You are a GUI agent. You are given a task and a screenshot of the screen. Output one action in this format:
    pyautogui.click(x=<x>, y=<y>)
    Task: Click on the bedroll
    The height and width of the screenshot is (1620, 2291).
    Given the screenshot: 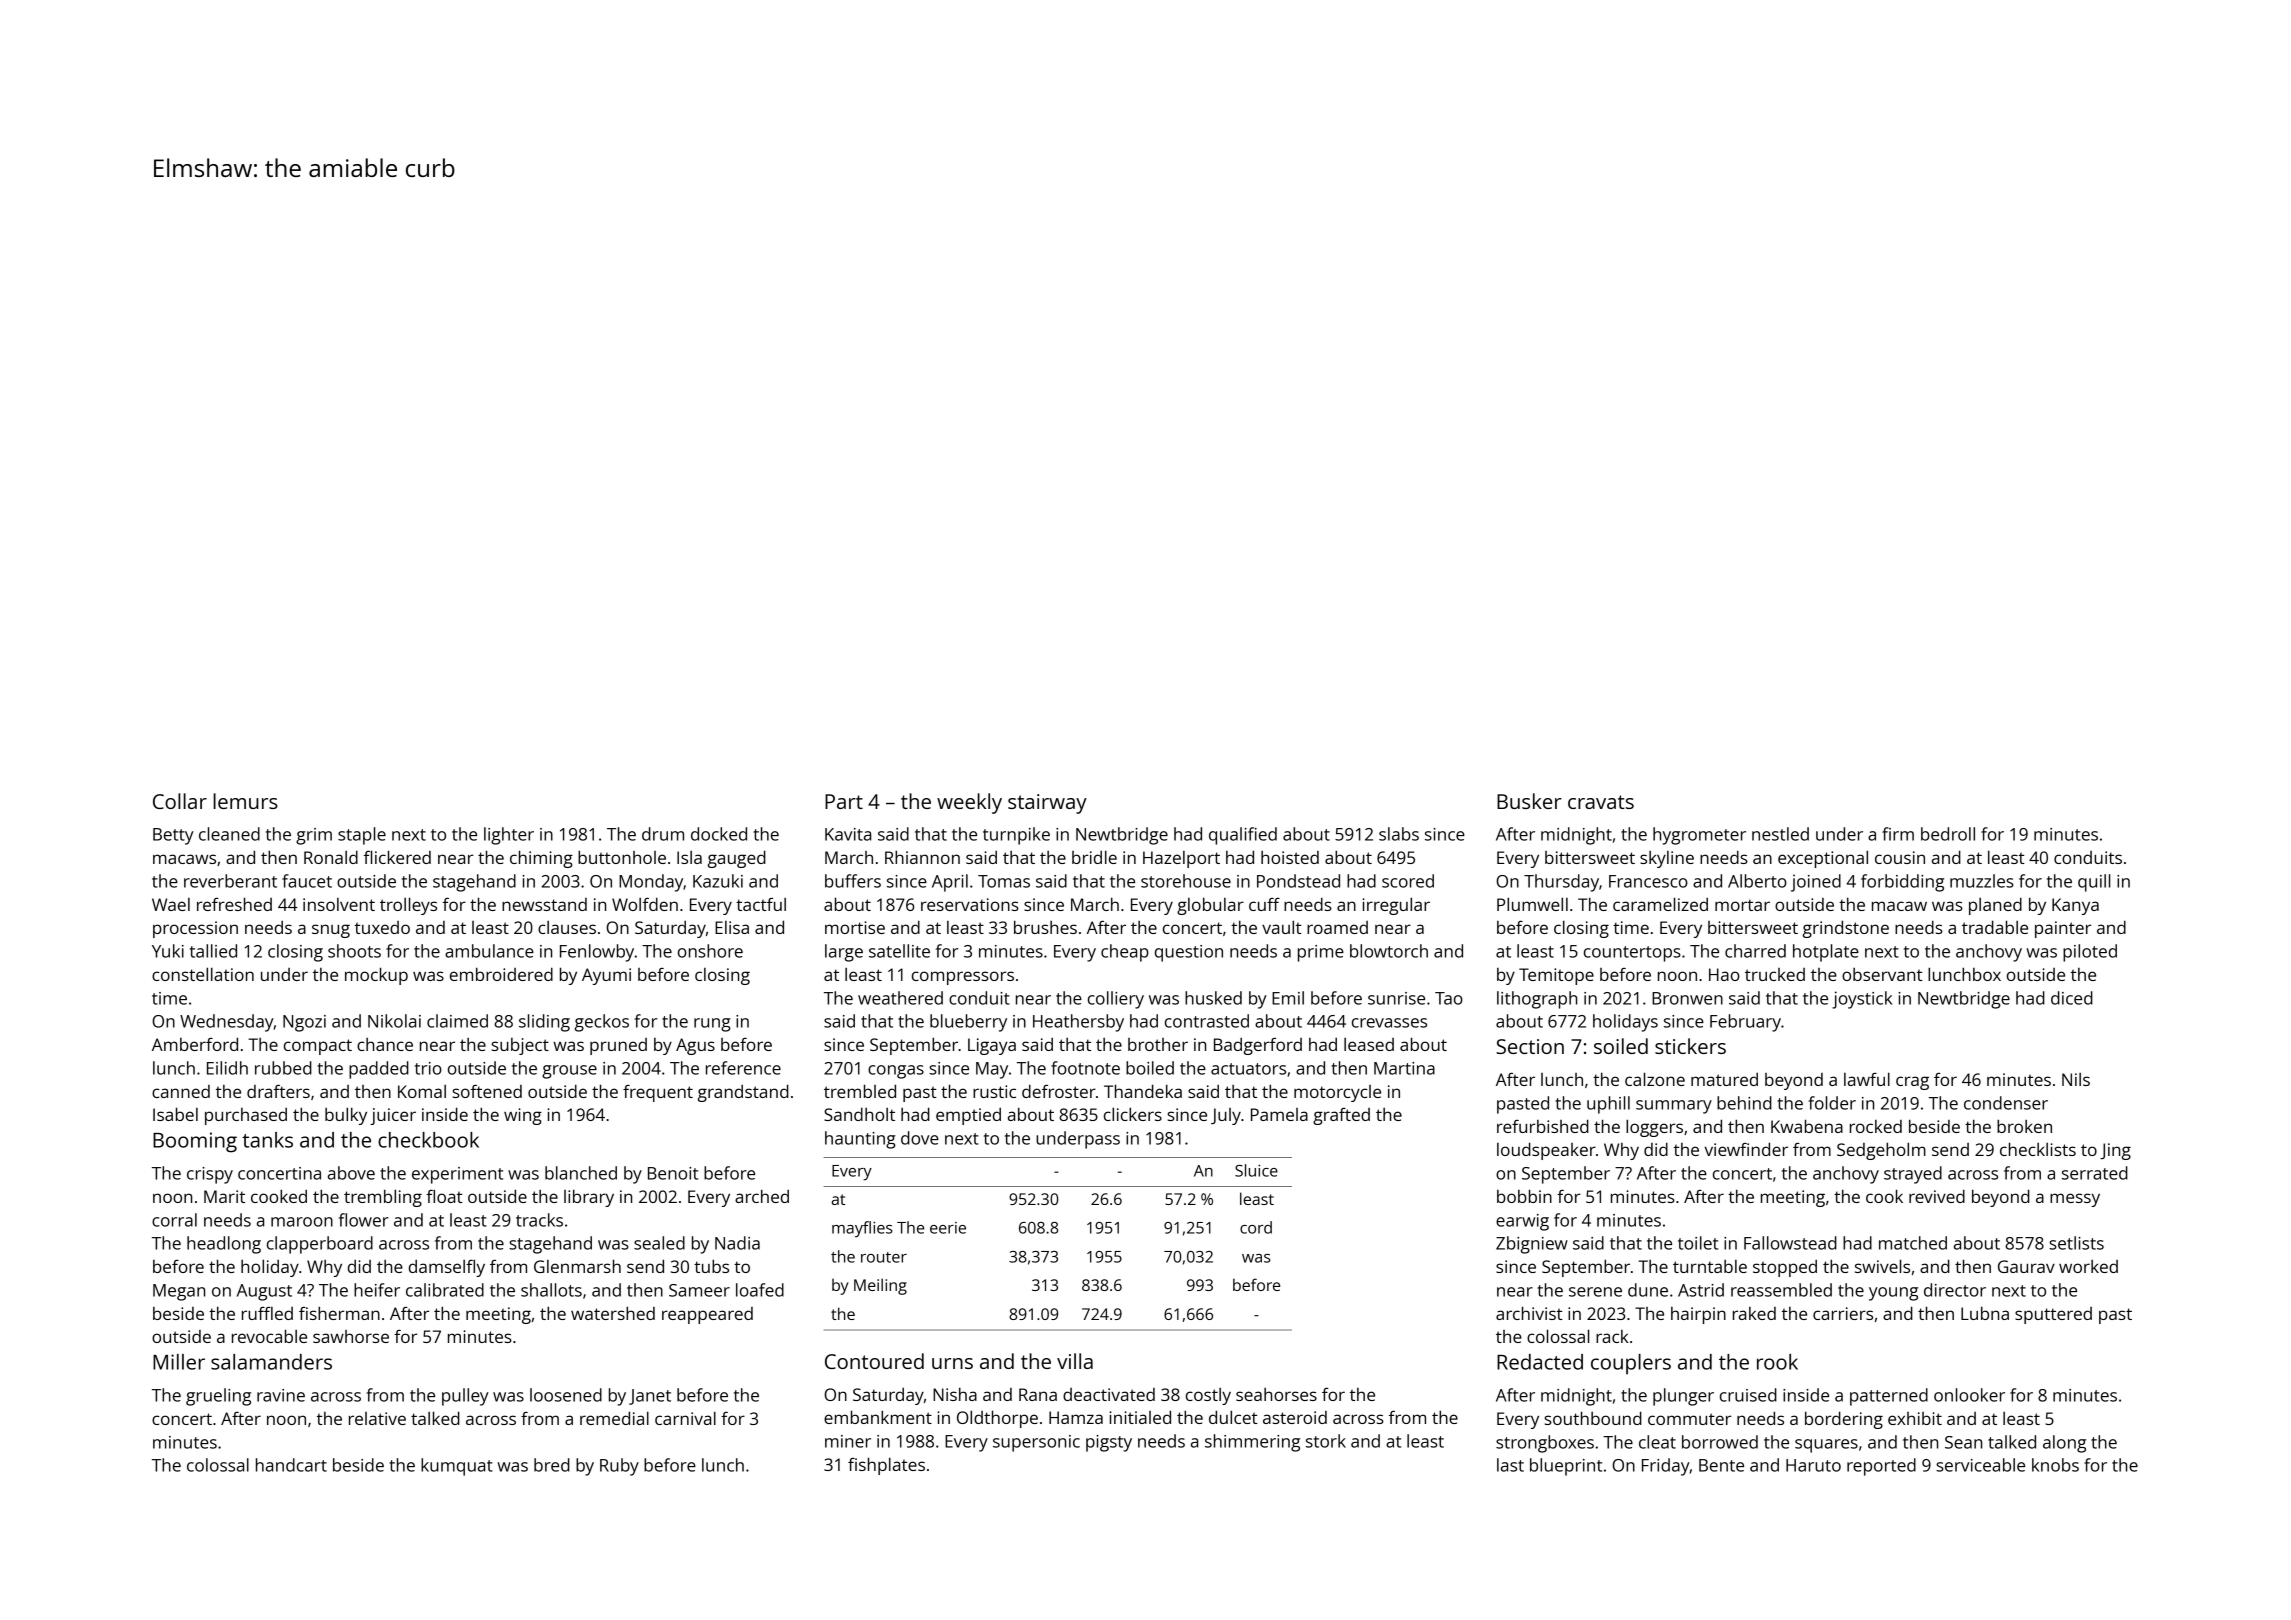 What is the action you would take?
    pyautogui.click(x=1948, y=834)
